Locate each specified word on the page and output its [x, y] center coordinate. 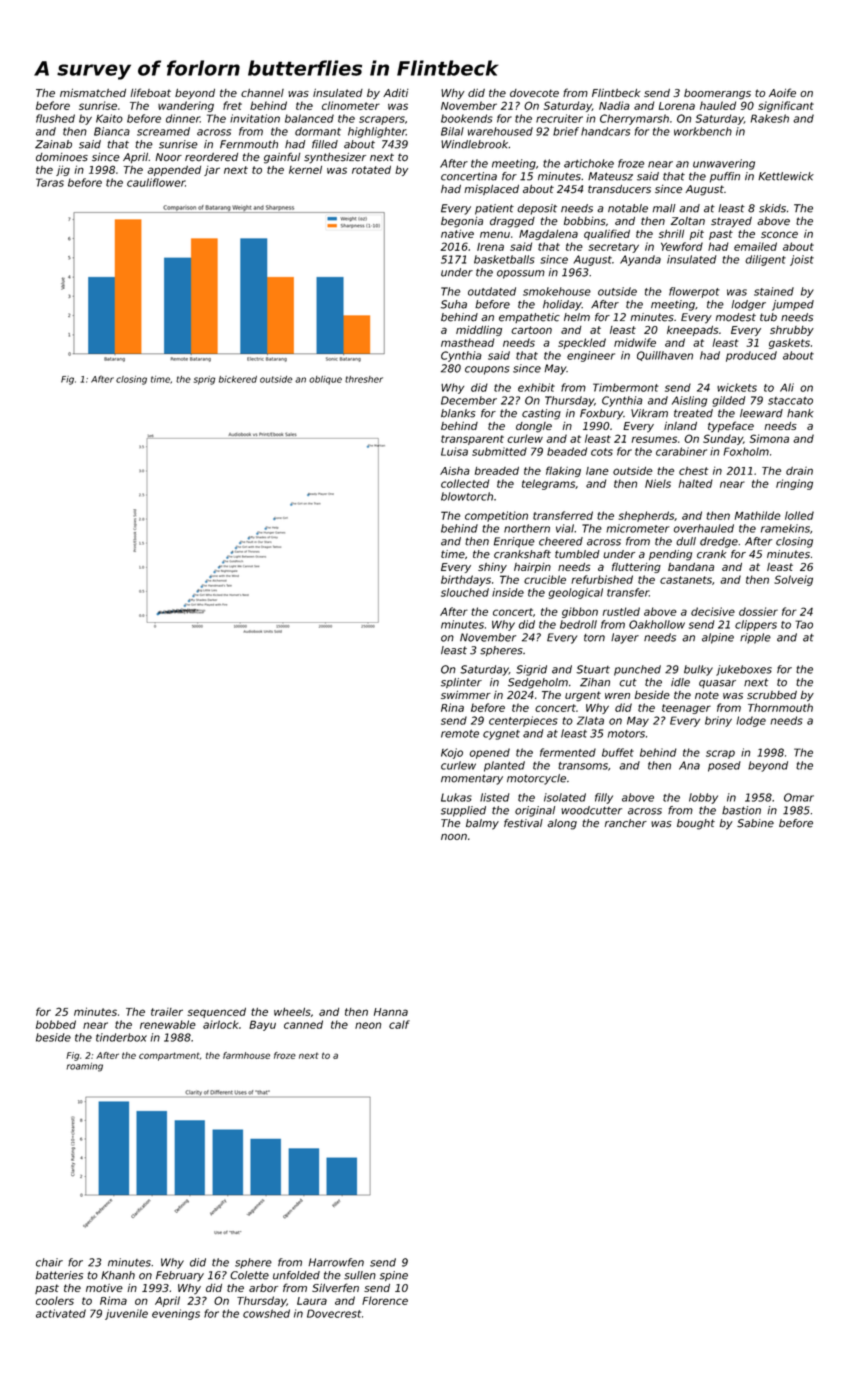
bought [696, 824]
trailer [167, 1012]
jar [212, 171]
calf [399, 1024]
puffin [725, 177]
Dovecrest [334, 1313]
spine [394, 1276]
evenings [176, 1314]
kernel [305, 170]
